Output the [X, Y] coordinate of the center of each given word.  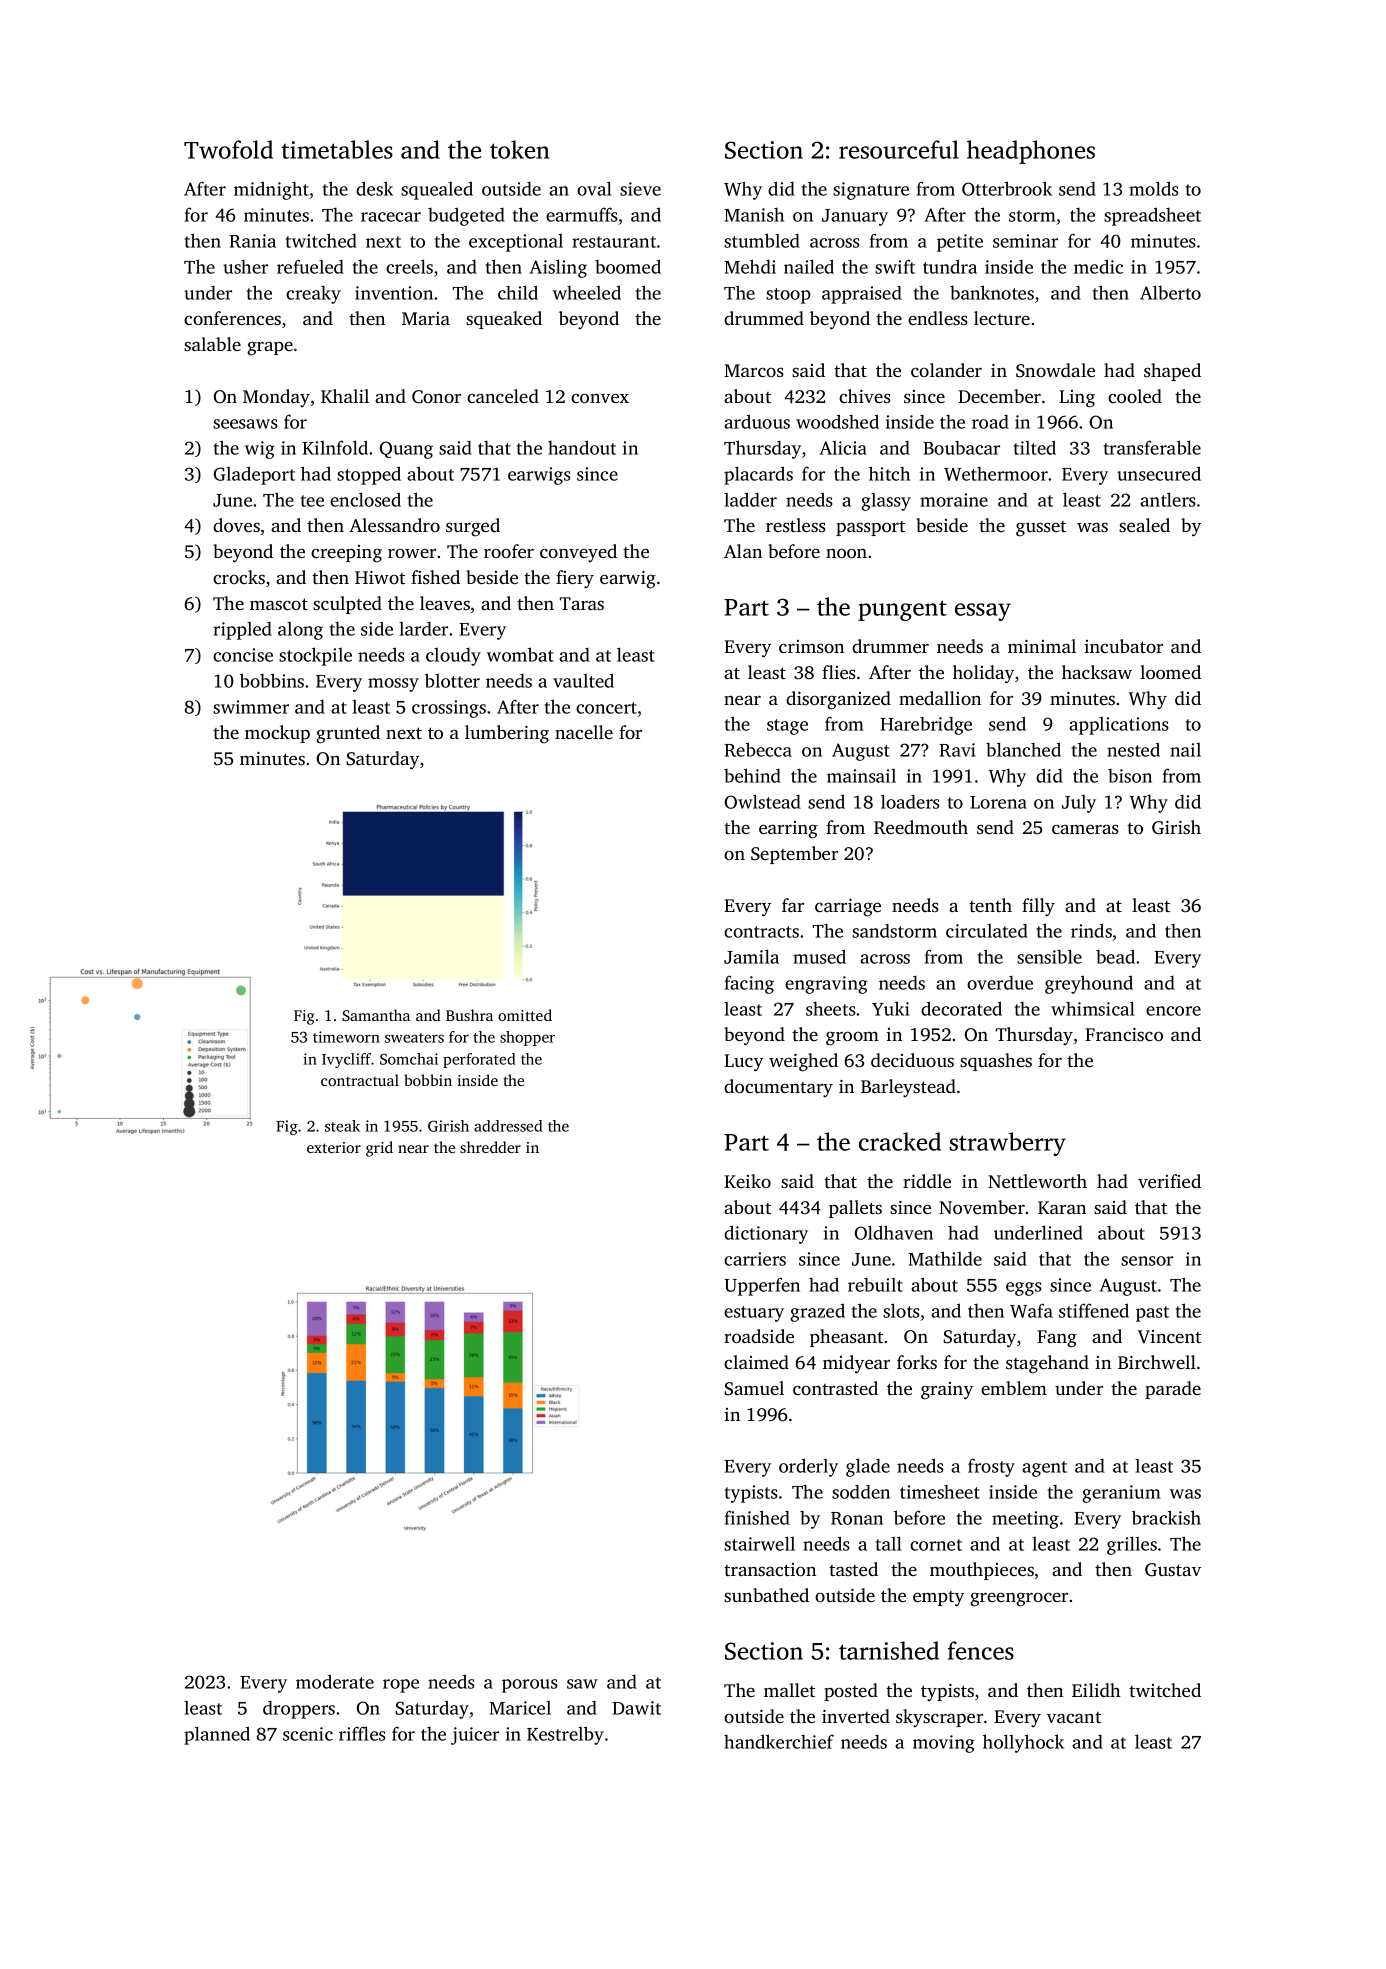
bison [1130, 775]
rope [401, 1686]
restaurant [614, 242]
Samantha [376, 1015]
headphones [1031, 152]
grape [270, 349]
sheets [831, 1008]
